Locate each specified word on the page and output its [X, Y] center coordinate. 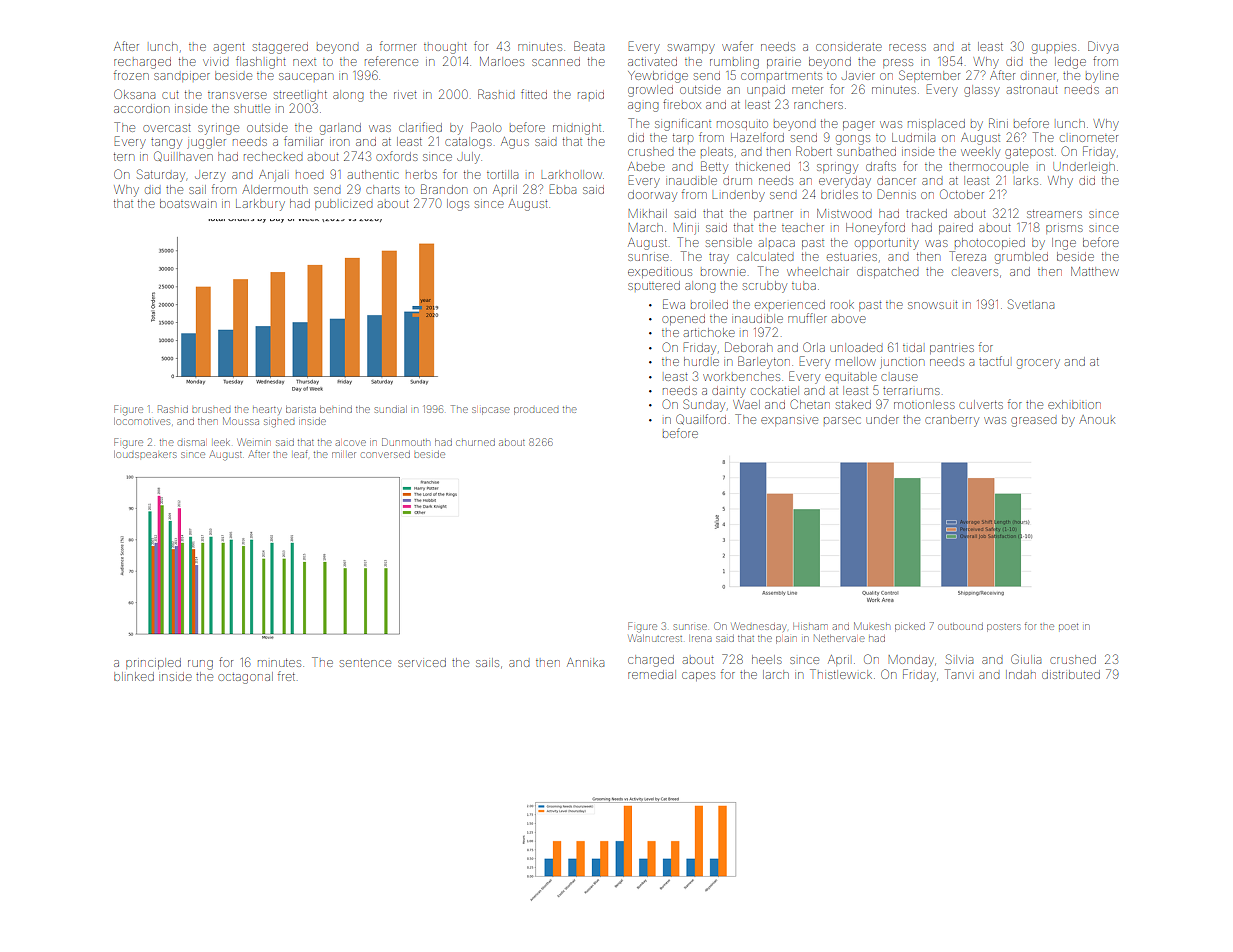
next [304, 62]
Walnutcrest [655, 638]
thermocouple [988, 166]
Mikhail [648, 213]
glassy [982, 91]
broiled [709, 304]
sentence [365, 663]
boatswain [188, 203]
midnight [577, 129]
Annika [585, 662]
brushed [211, 410]
